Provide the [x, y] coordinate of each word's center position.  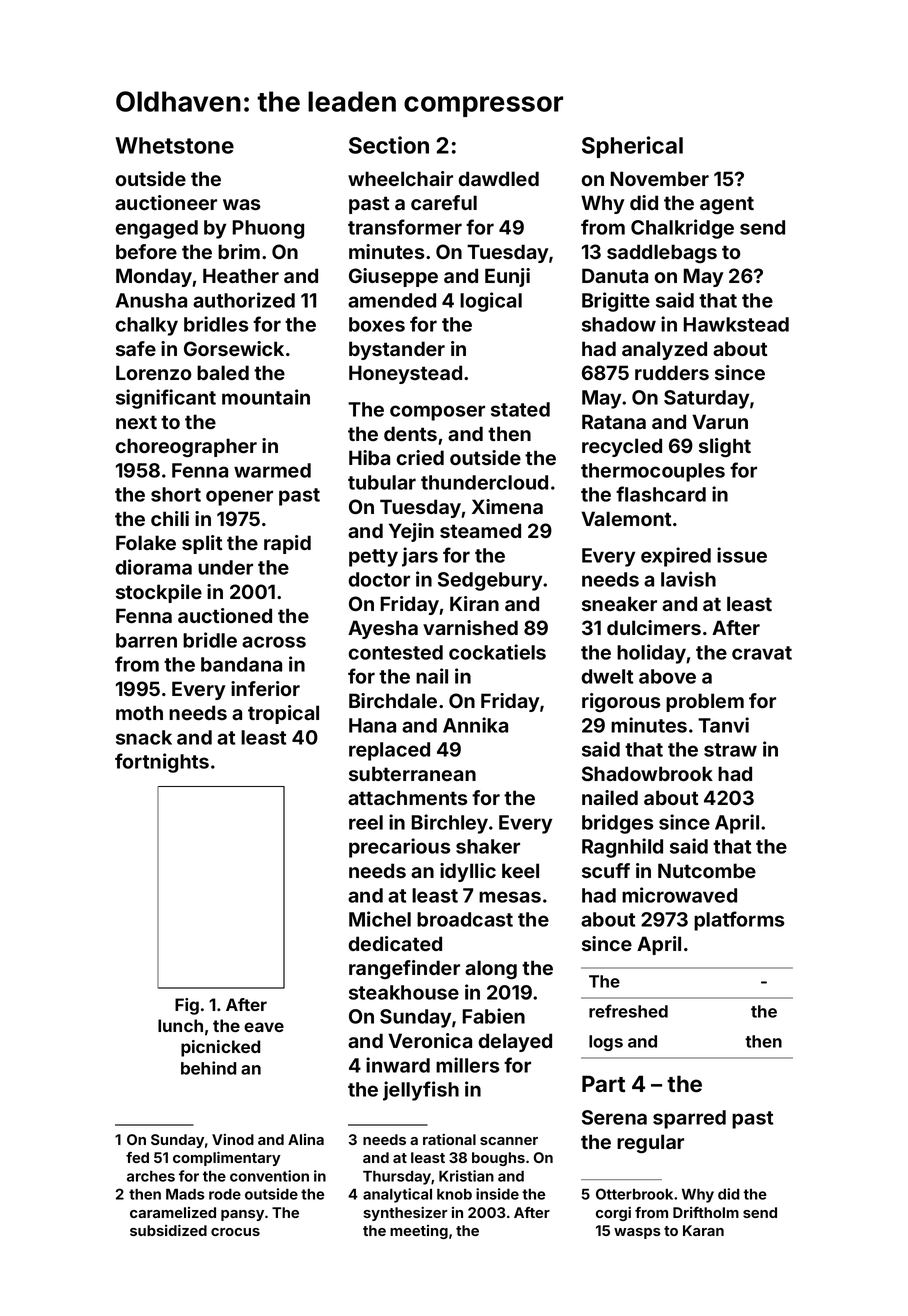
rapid [287, 544]
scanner [509, 1141]
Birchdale [393, 700]
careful [444, 202]
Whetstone [174, 145]
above [667, 676]
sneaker [619, 603]
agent [727, 205]
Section [389, 145]
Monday [154, 277]
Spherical [632, 147]
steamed [480, 530]
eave [264, 1027]
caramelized [173, 1212]
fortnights [162, 763]
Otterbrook [634, 1194]
